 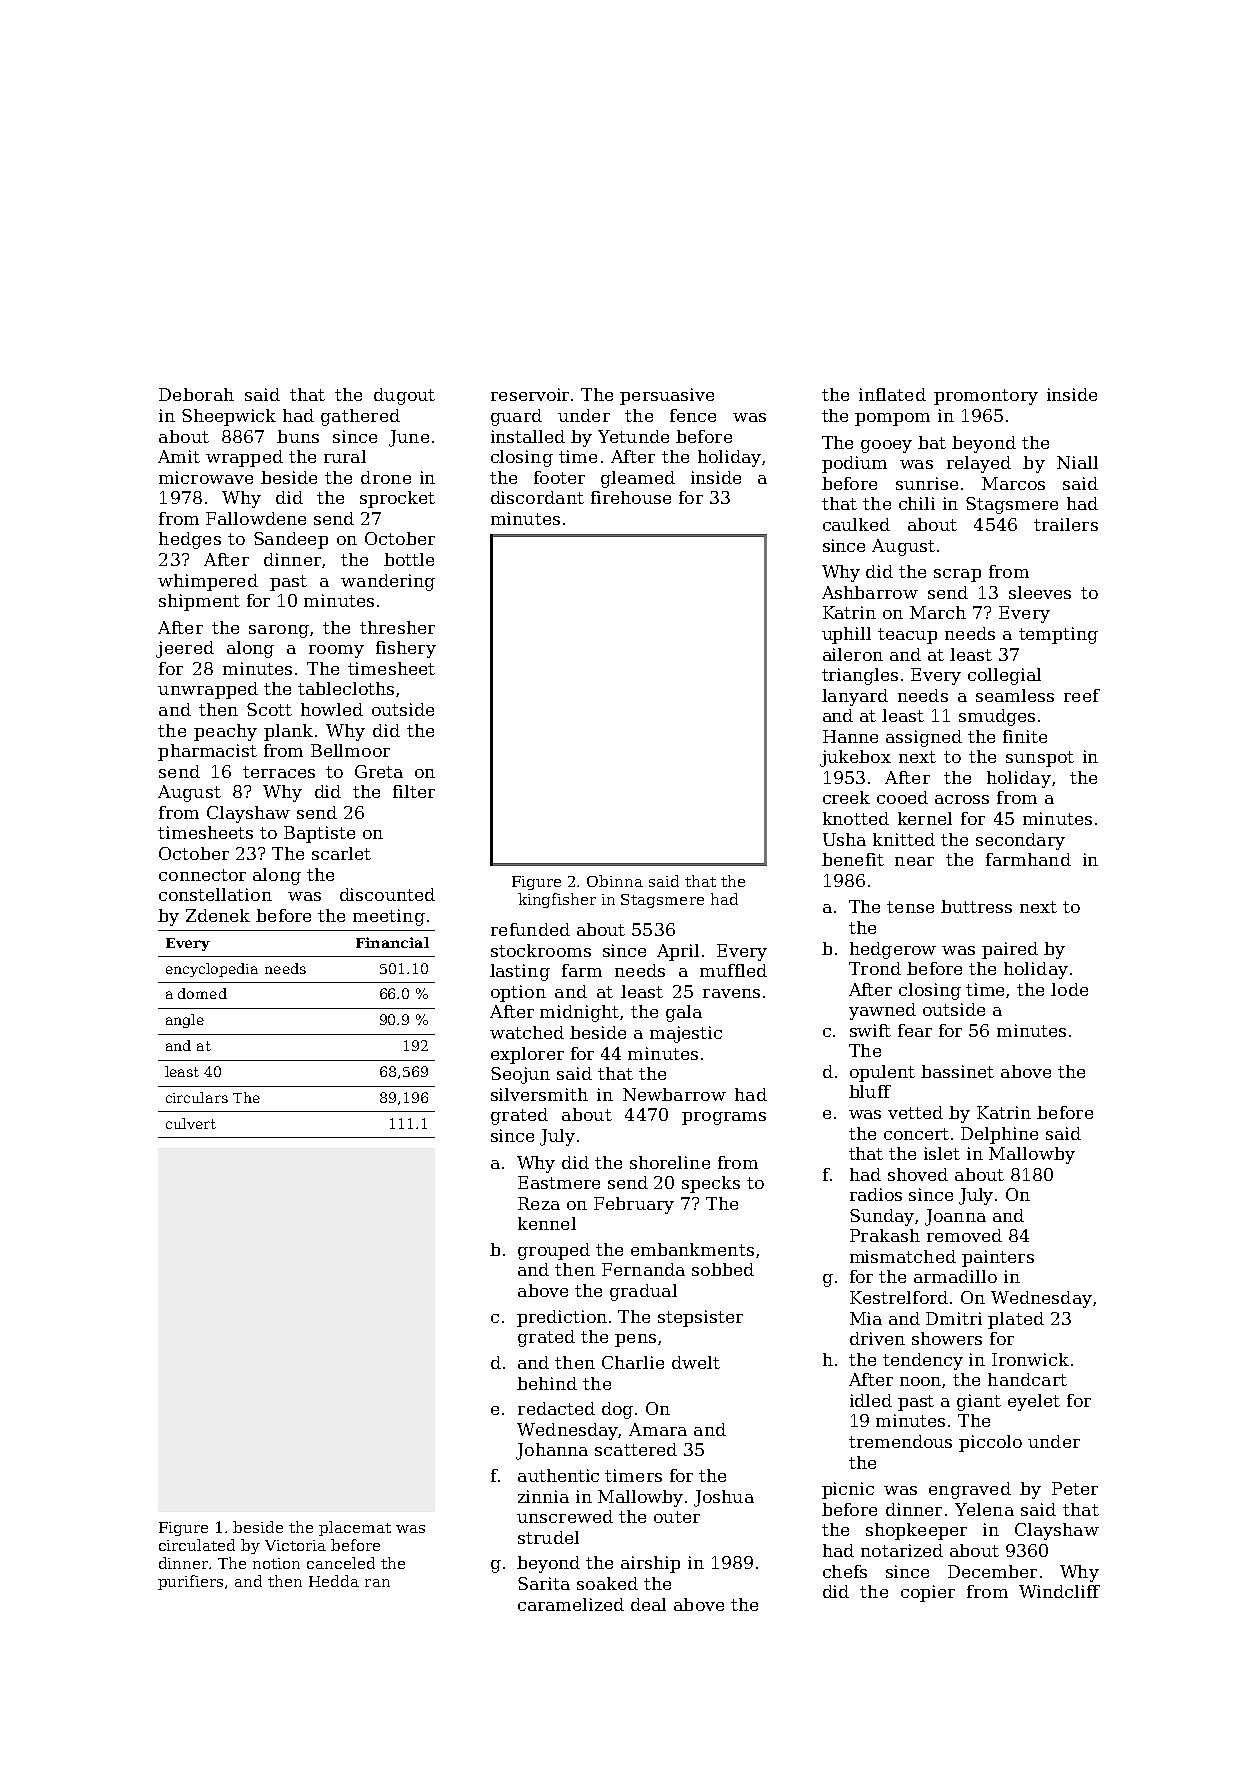 What do you see at coordinates (986, 397) in the page?
I see `promontory` at bounding box center [986, 397].
